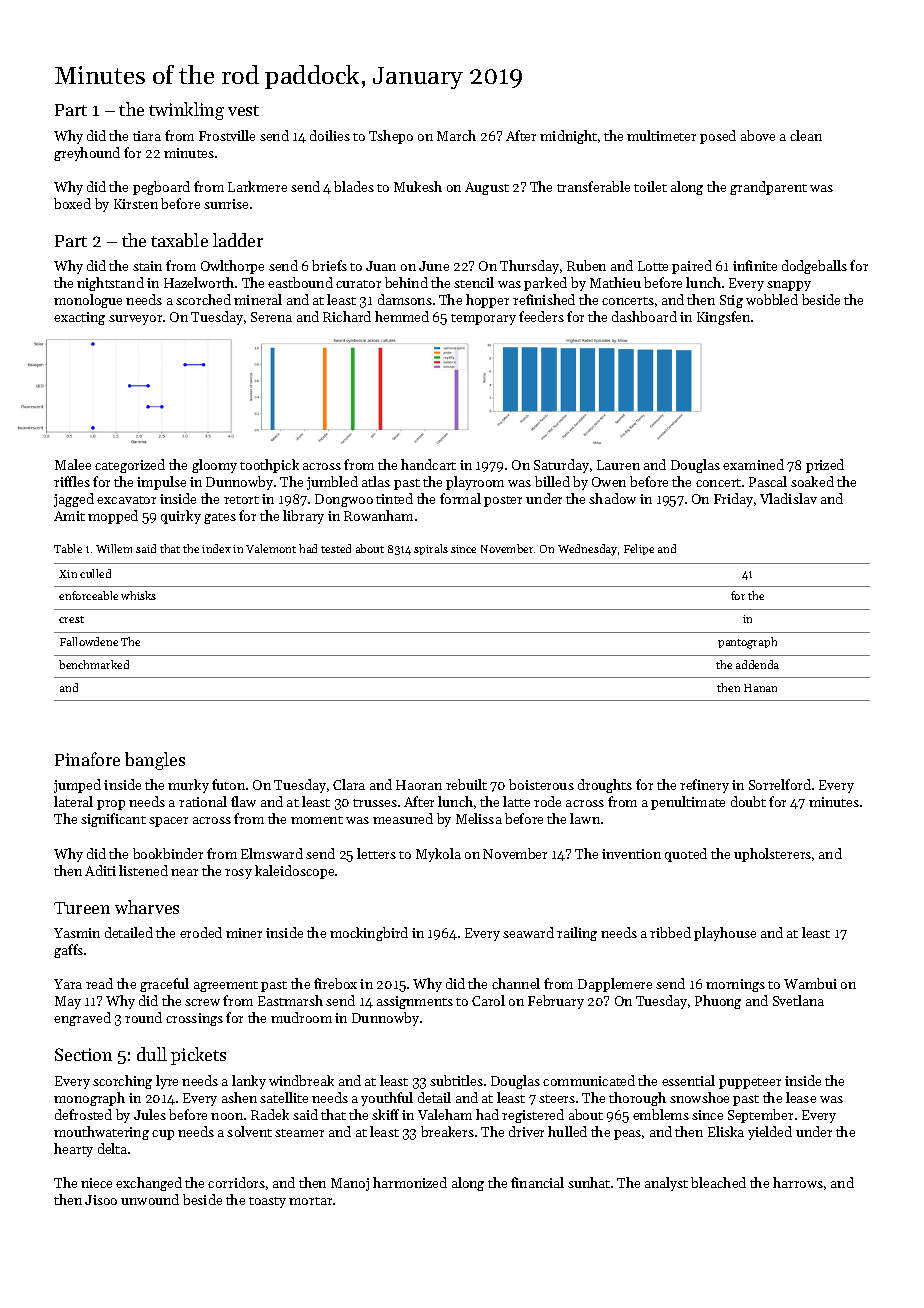 The width and height of the screenshot is (924, 1308). What do you see at coordinates (87, 154) in the screenshot?
I see `greyhound` at bounding box center [87, 154].
